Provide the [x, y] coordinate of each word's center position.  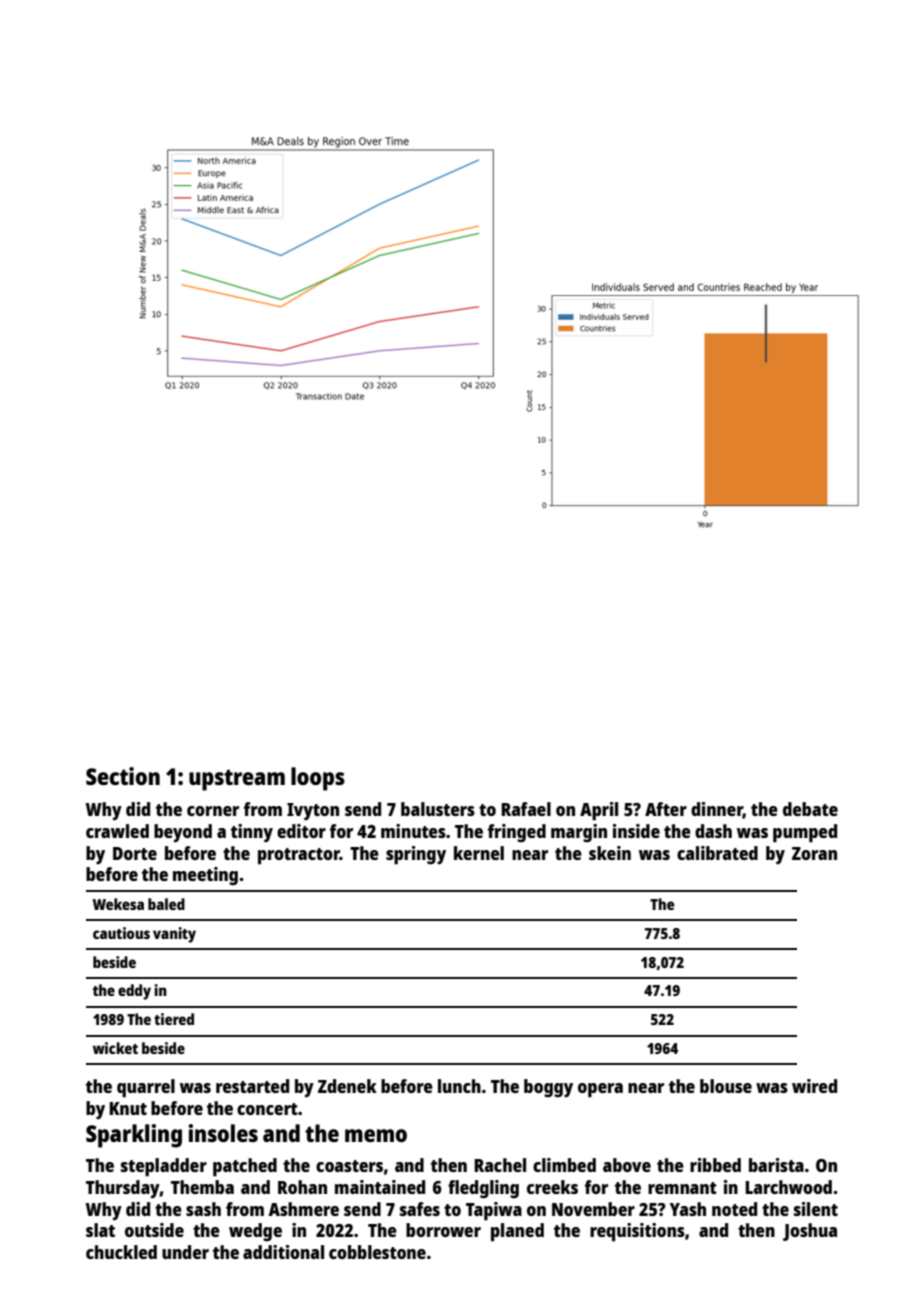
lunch [459, 1086]
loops [318, 779]
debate [810, 809]
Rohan [302, 1187]
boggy [548, 1088]
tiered [174, 1019]
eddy [134, 992]
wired [814, 1086]
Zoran [814, 853]
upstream [237, 780]
